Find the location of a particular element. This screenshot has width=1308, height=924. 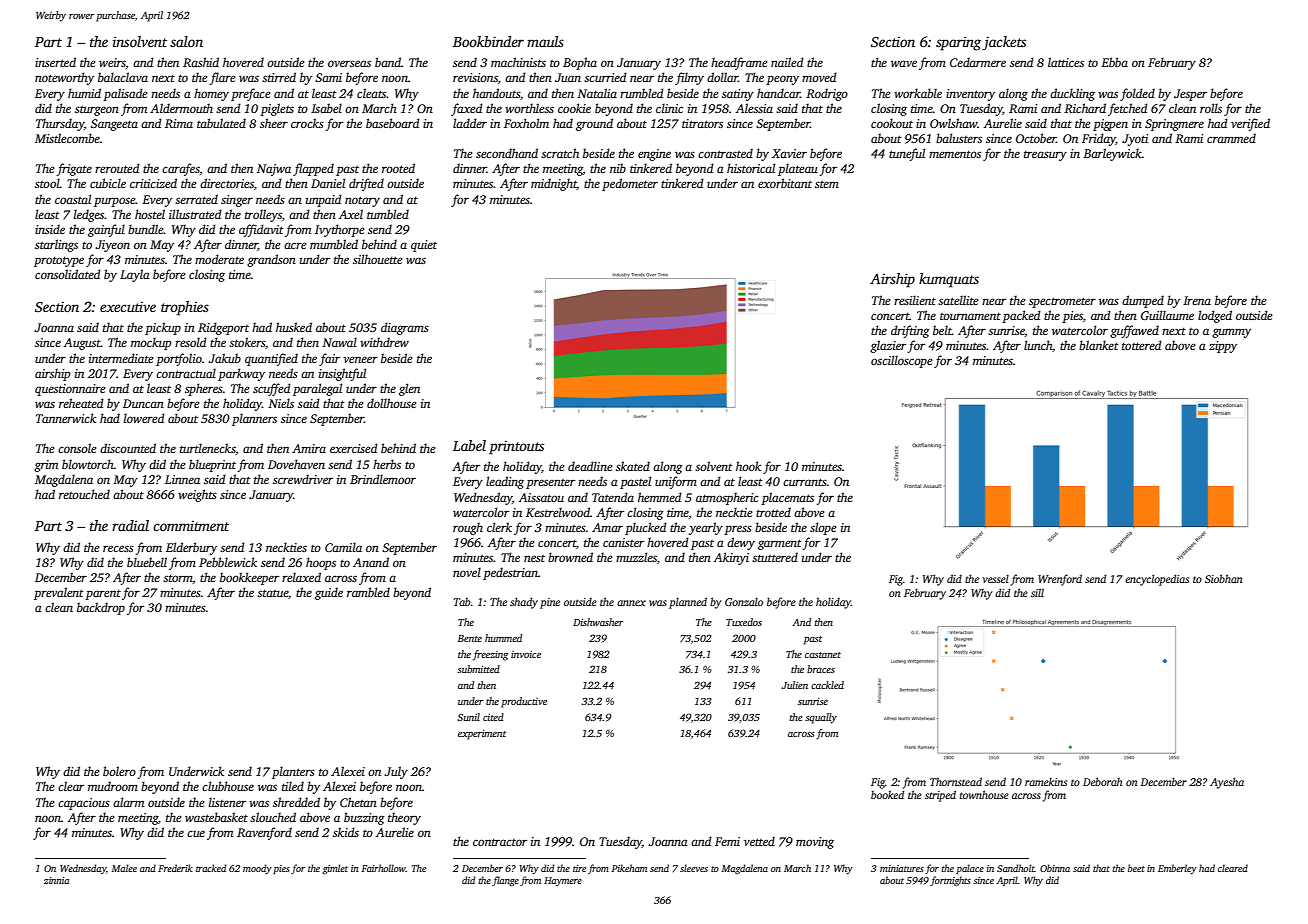

affidavit is located at coordinates (261, 230).
